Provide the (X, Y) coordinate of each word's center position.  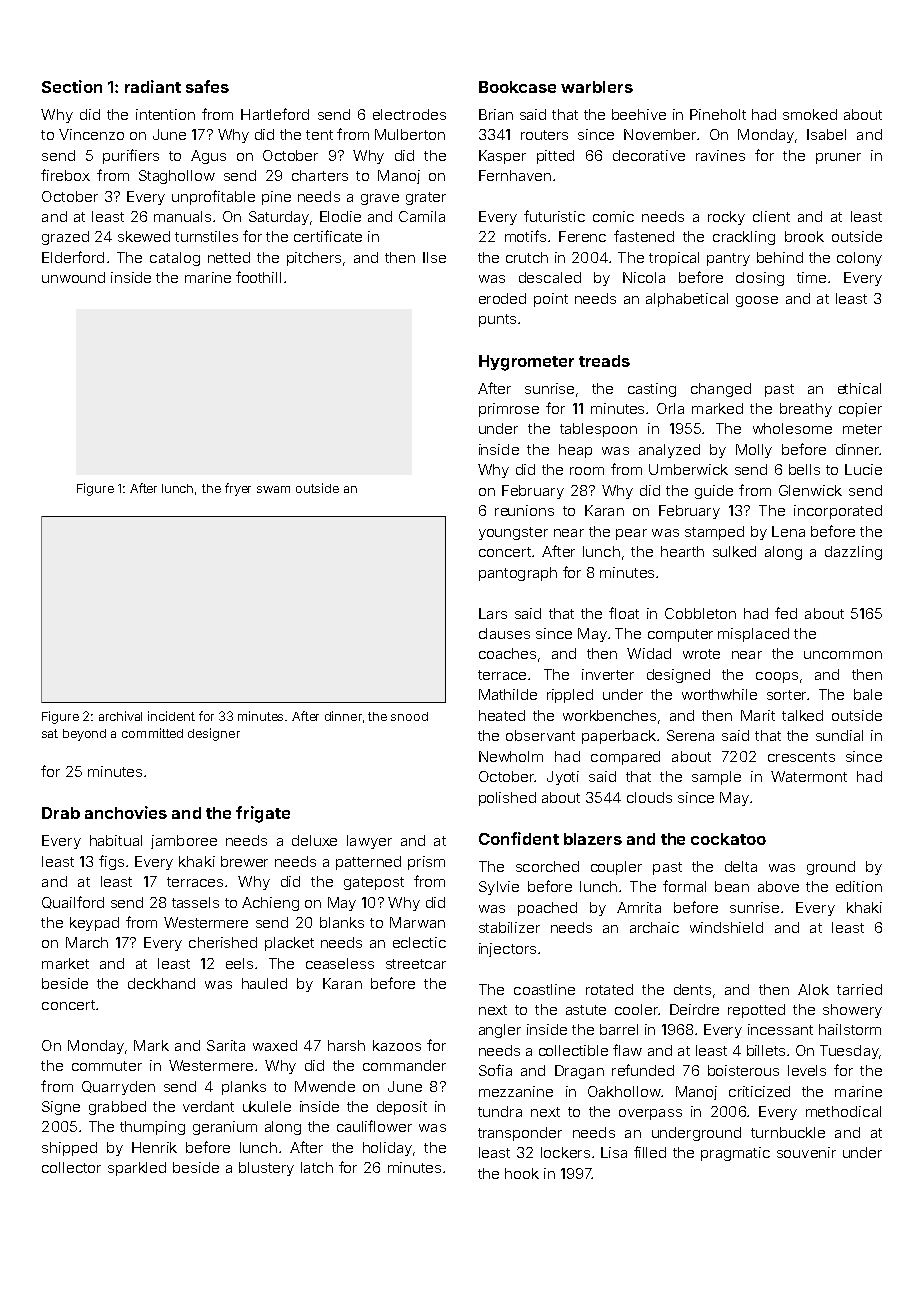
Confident (519, 838)
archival (120, 716)
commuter (107, 1066)
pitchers (314, 259)
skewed (144, 236)
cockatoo (728, 839)
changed (721, 390)
